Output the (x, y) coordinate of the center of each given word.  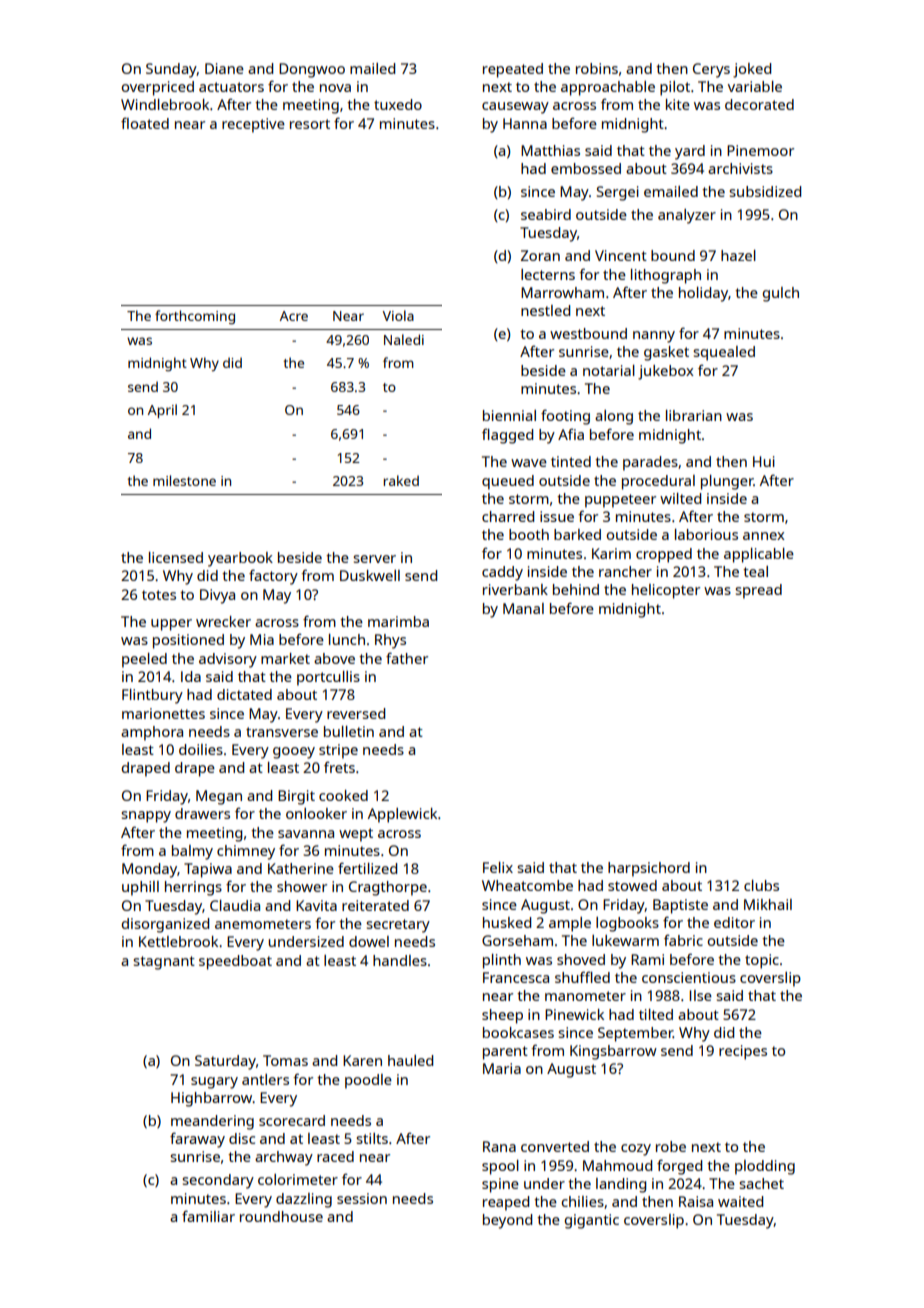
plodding (765, 1167)
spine (500, 1185)
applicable (759, 555)
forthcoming (195, 317)
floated (145, 123)
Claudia (235, 905)
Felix (498, 867)
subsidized (765, 191)
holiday (703, 294)
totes (159, 595)
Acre (294, 316)
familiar (208, 1216)
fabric (683, 940)
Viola (398, 315)
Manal (523, 608)
